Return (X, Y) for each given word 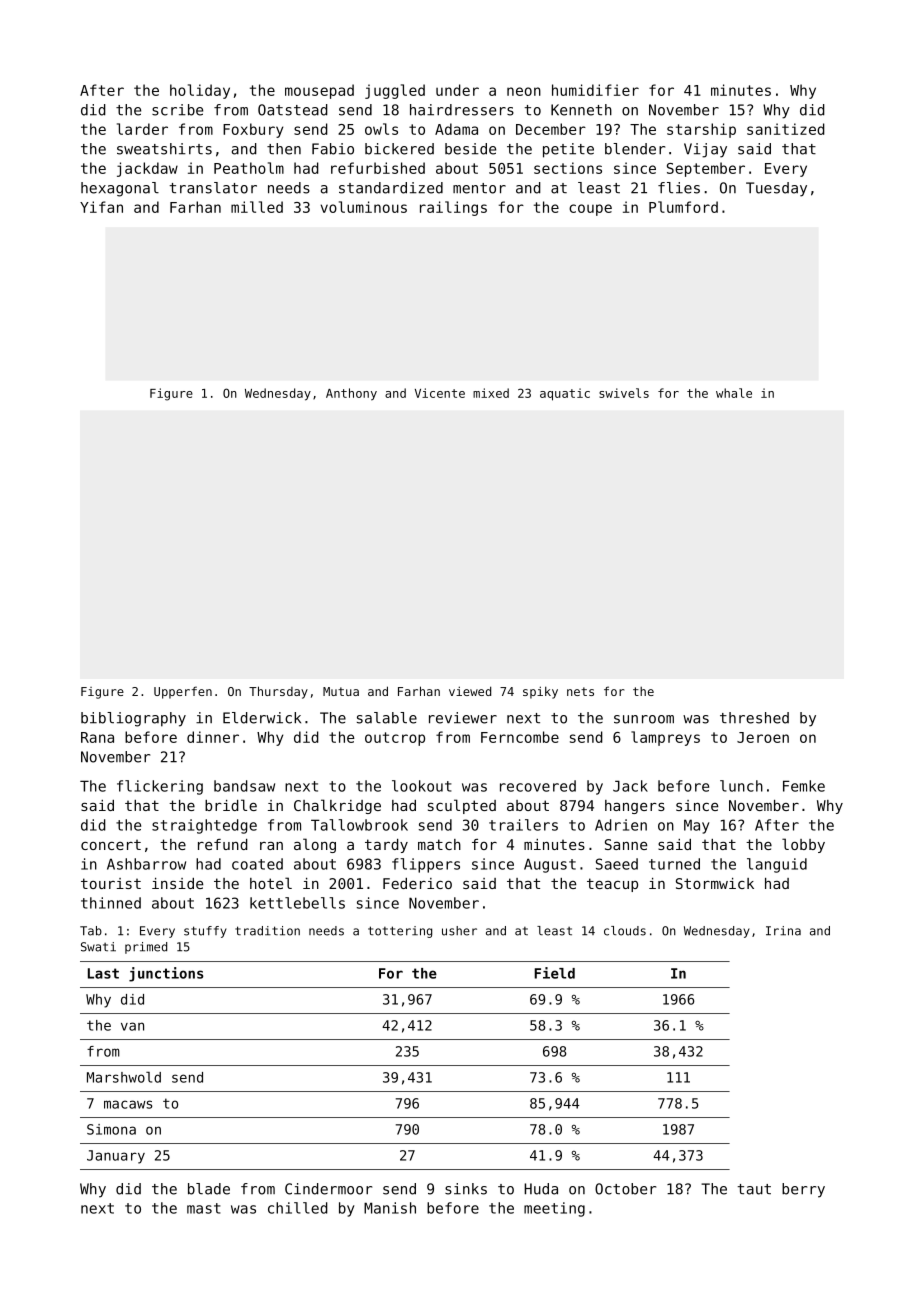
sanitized (786, 129)
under (457, 90)
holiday (200, 91)
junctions (166, 974)
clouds (625, 931)
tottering (400, 932)
